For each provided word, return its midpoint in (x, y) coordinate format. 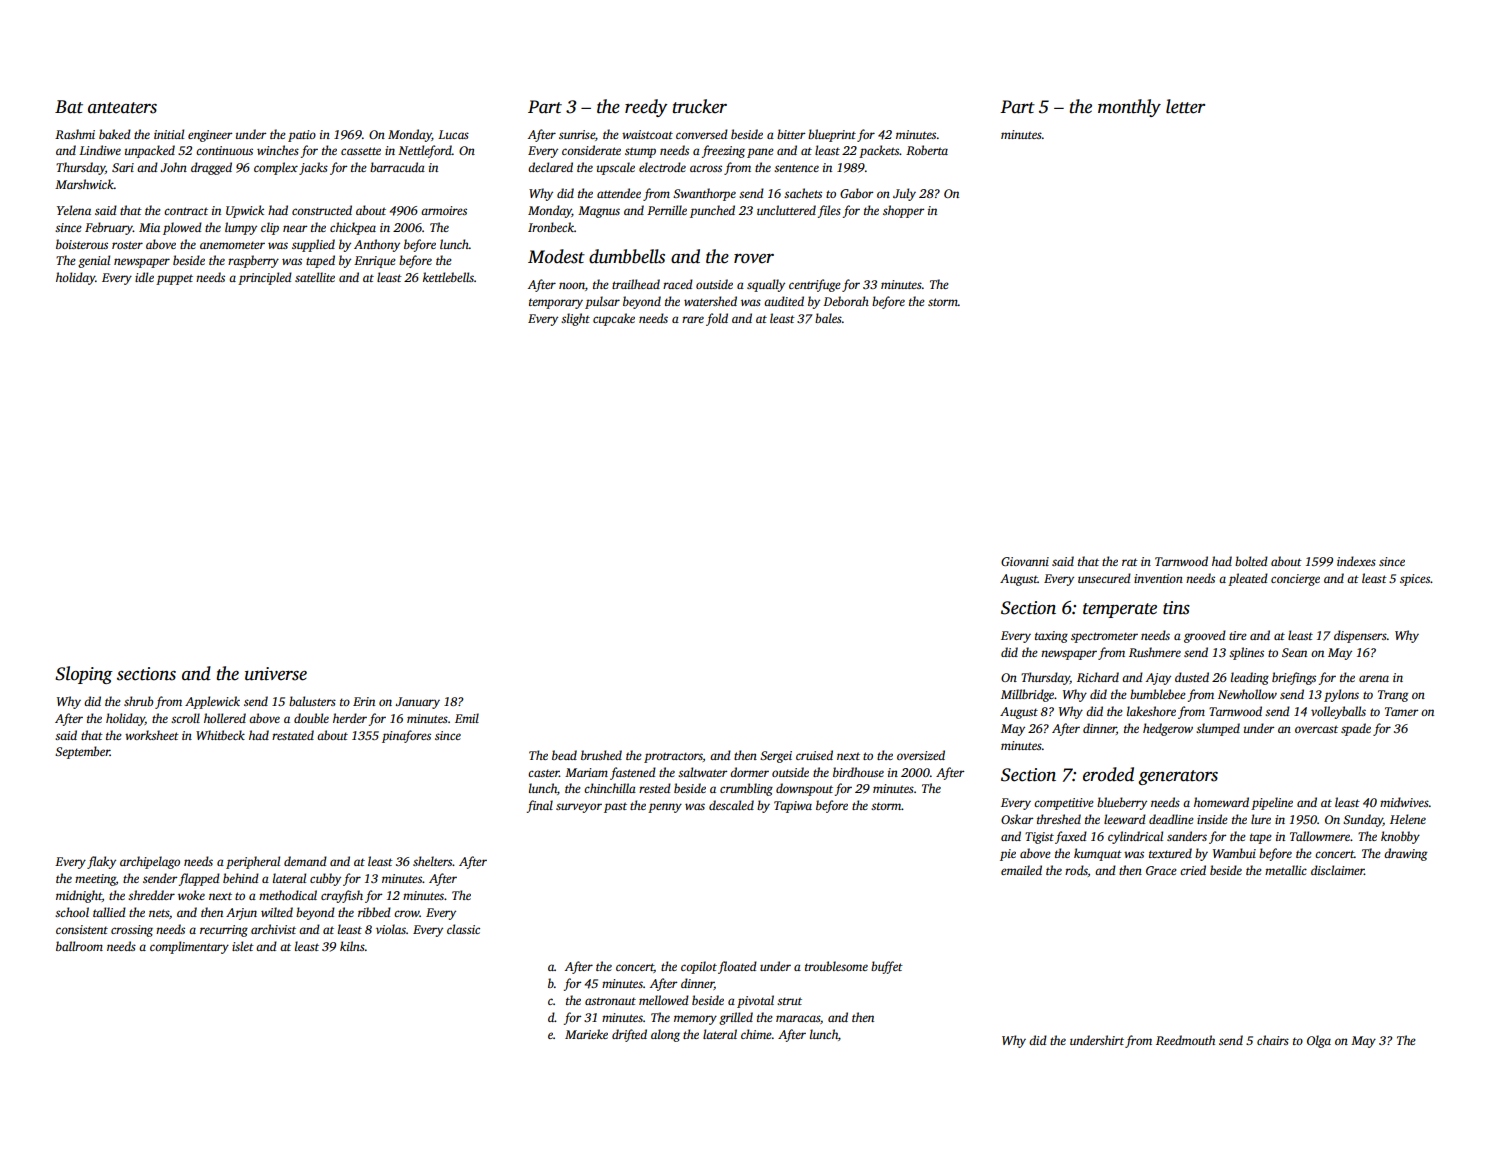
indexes (1356, 561)
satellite (315, 277)
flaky (101, 862)
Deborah (846, 301)
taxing (1051, 637)
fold (717, 319)
